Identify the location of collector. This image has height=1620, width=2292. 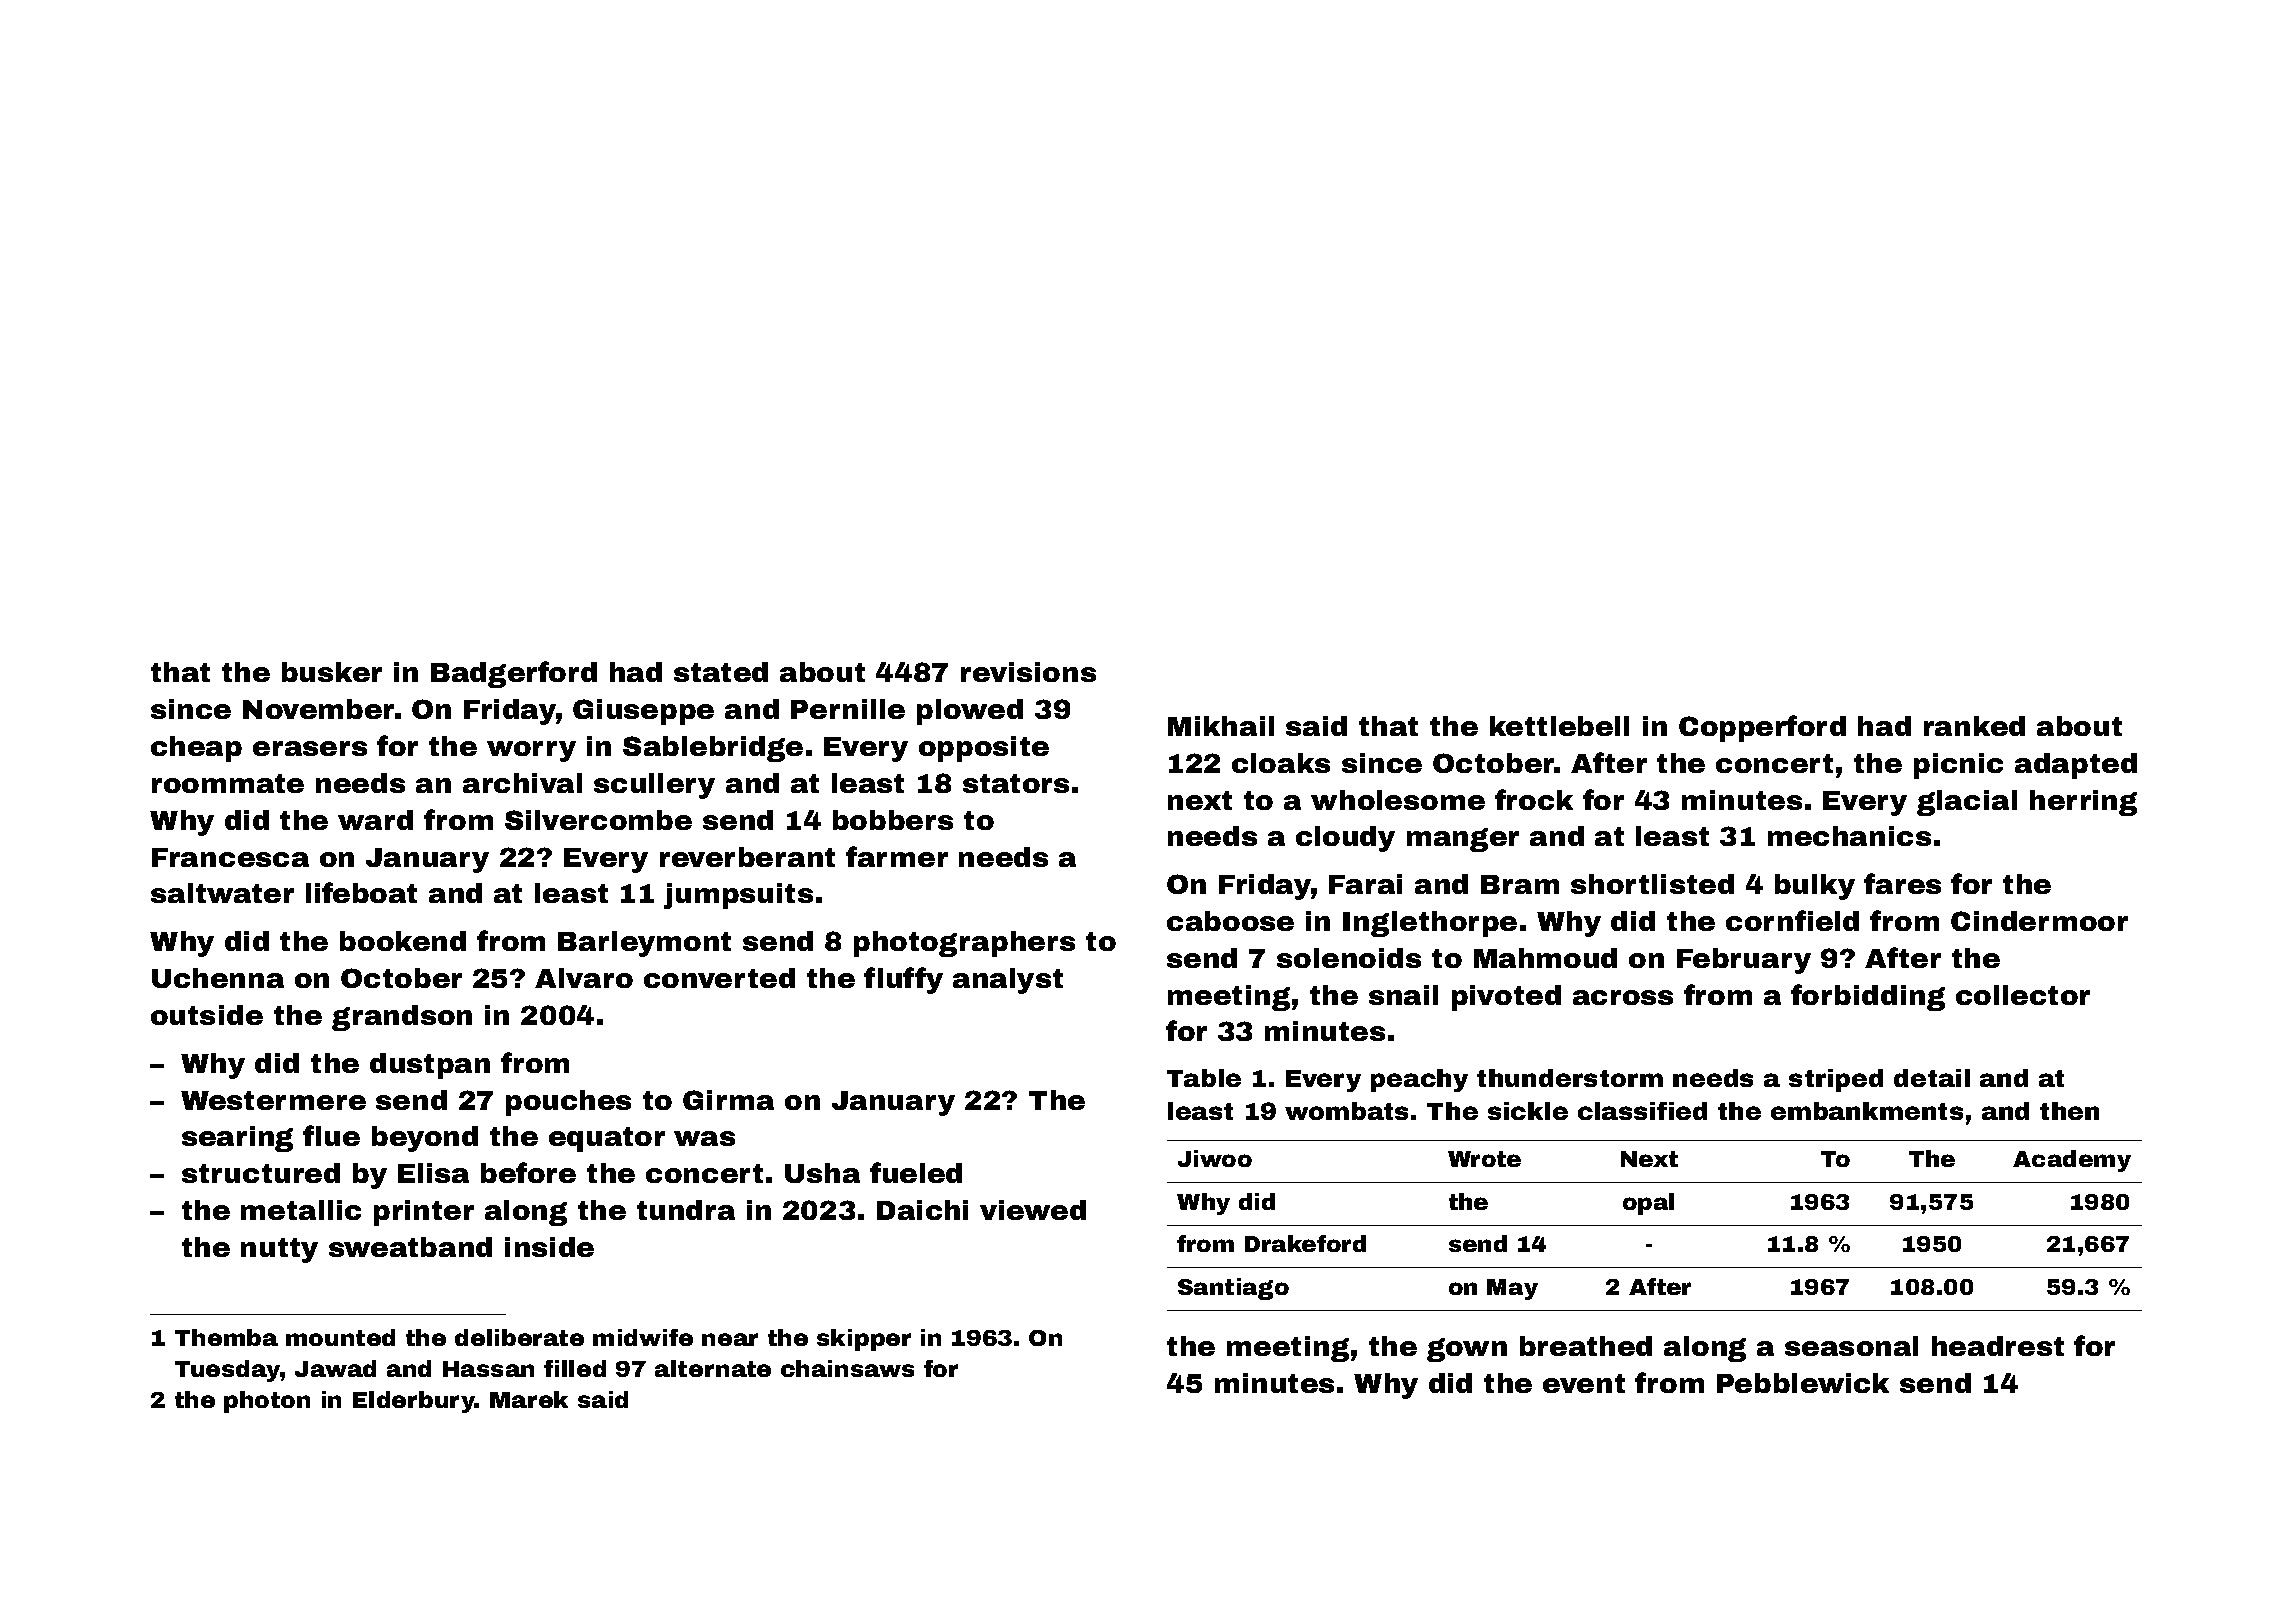
(2023, 995).
